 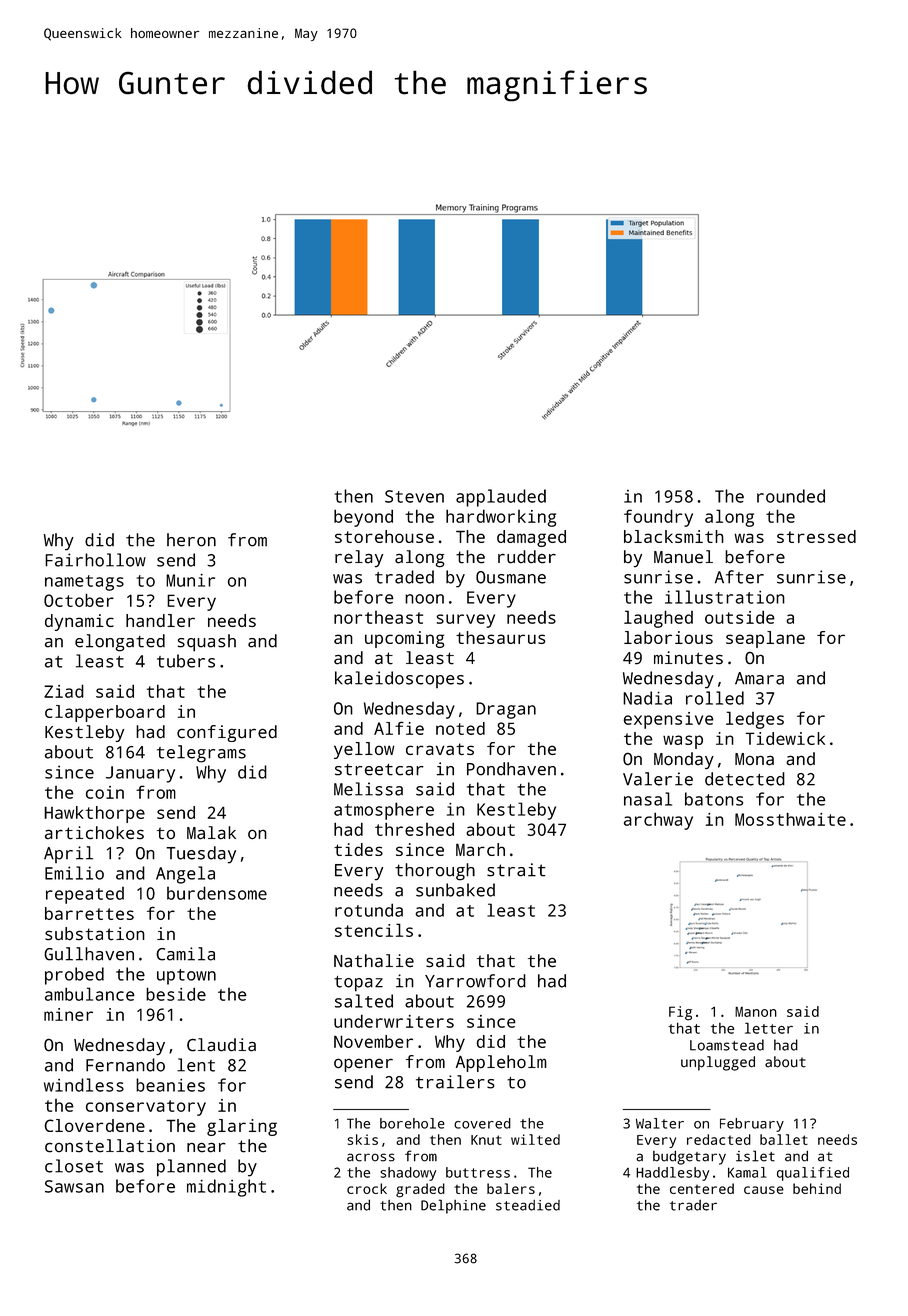 What do you see at coordinates (511, 769) in the document?
I see `Pondhaven` at bounding box center [511, 769].
